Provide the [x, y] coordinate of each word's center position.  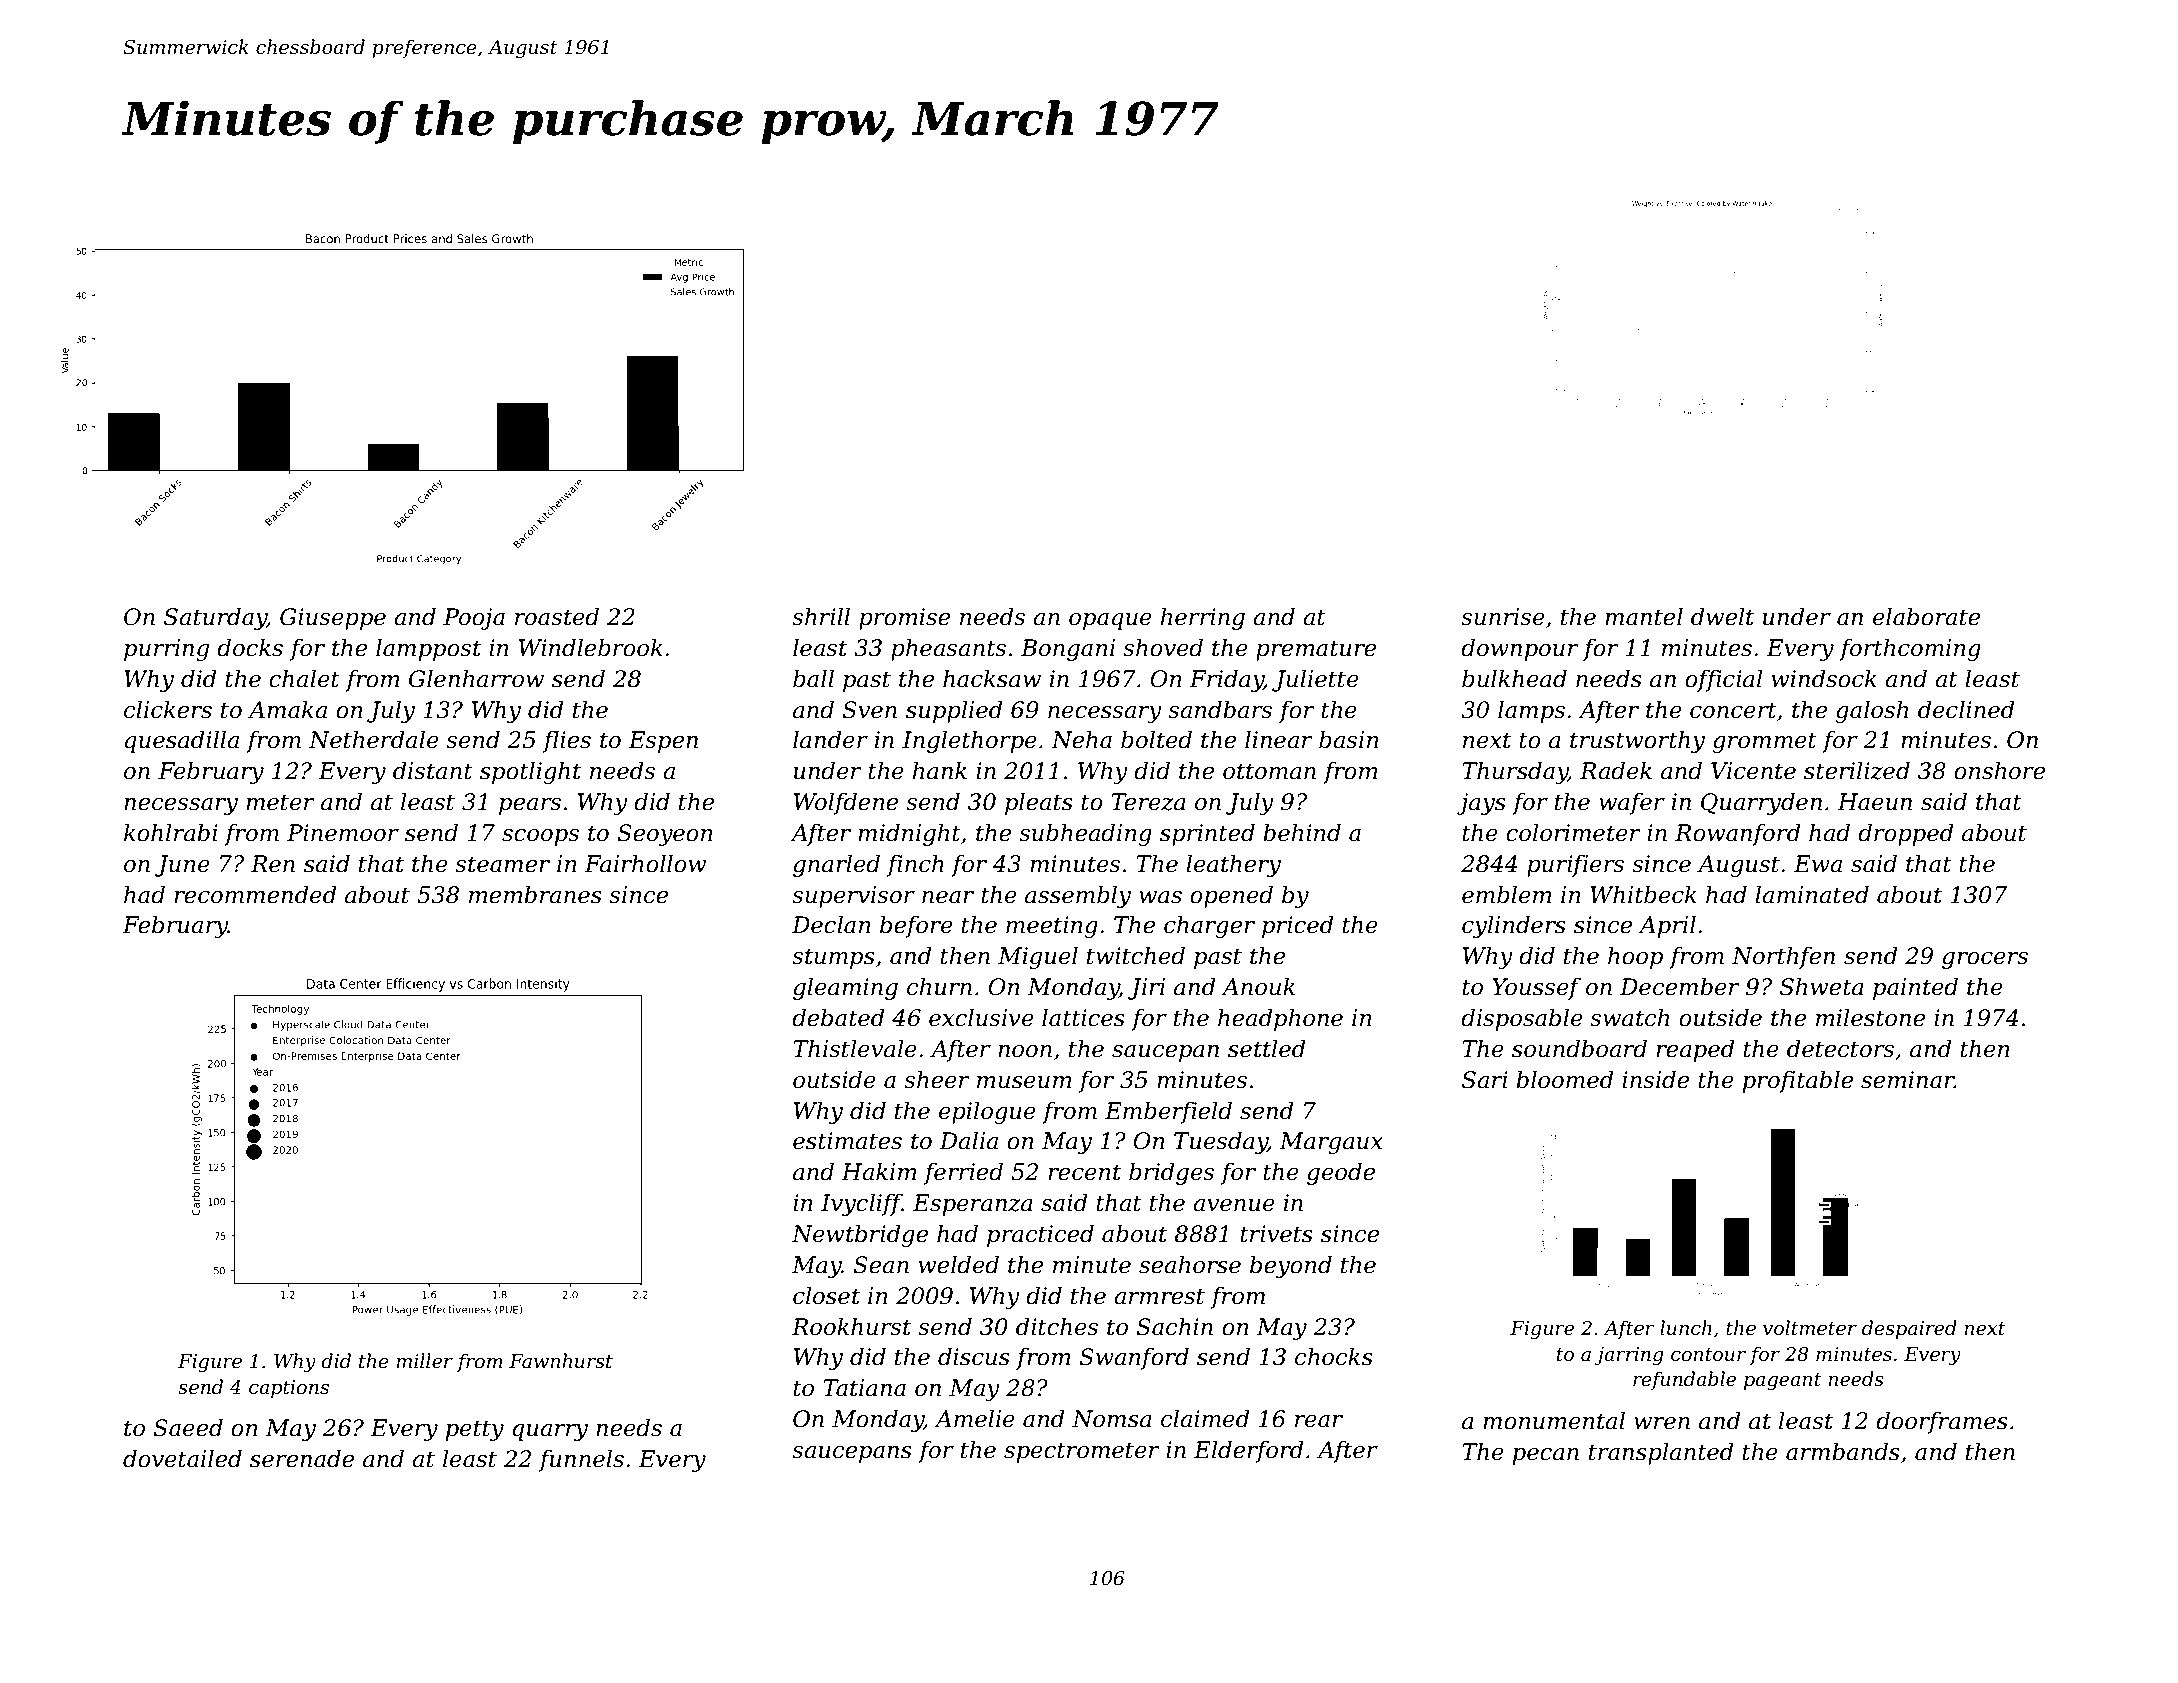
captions [289, 1389]
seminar [1907, 1080]
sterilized [1857, 770]
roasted [557, 616]
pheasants [948, 649]
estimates [847, 1141]
